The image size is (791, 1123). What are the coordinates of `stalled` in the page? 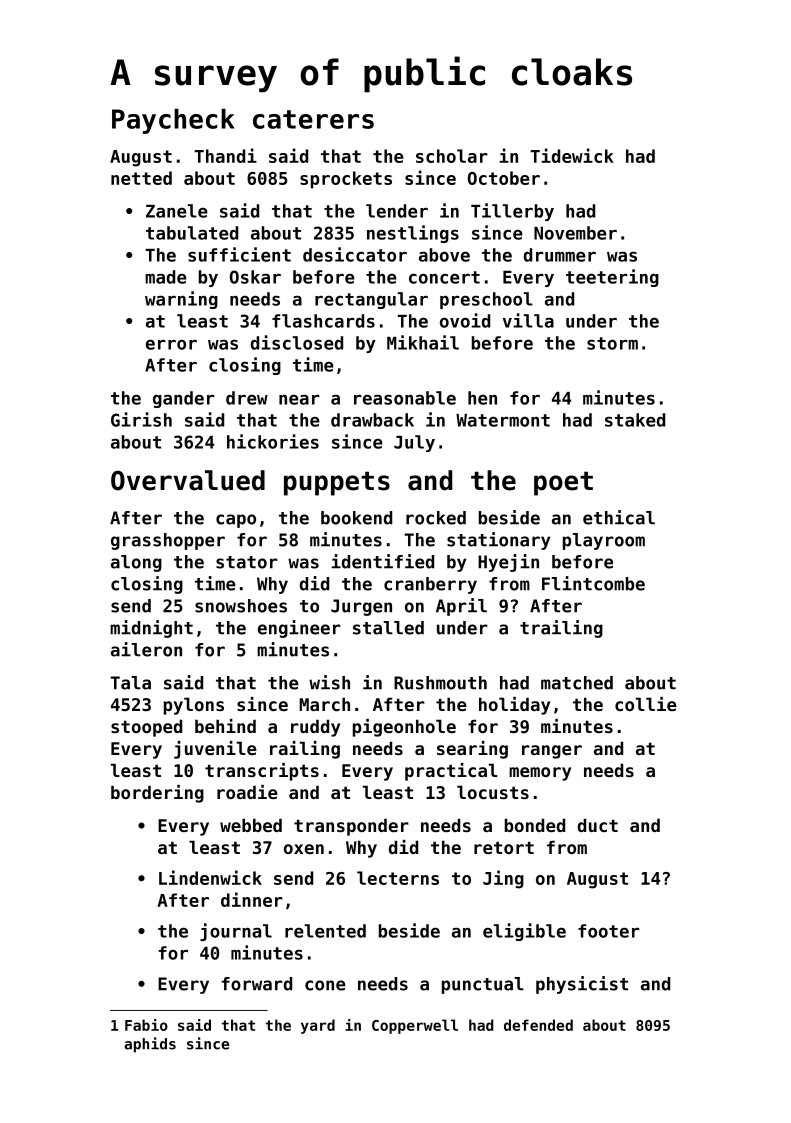 It's located at (388, 628).
